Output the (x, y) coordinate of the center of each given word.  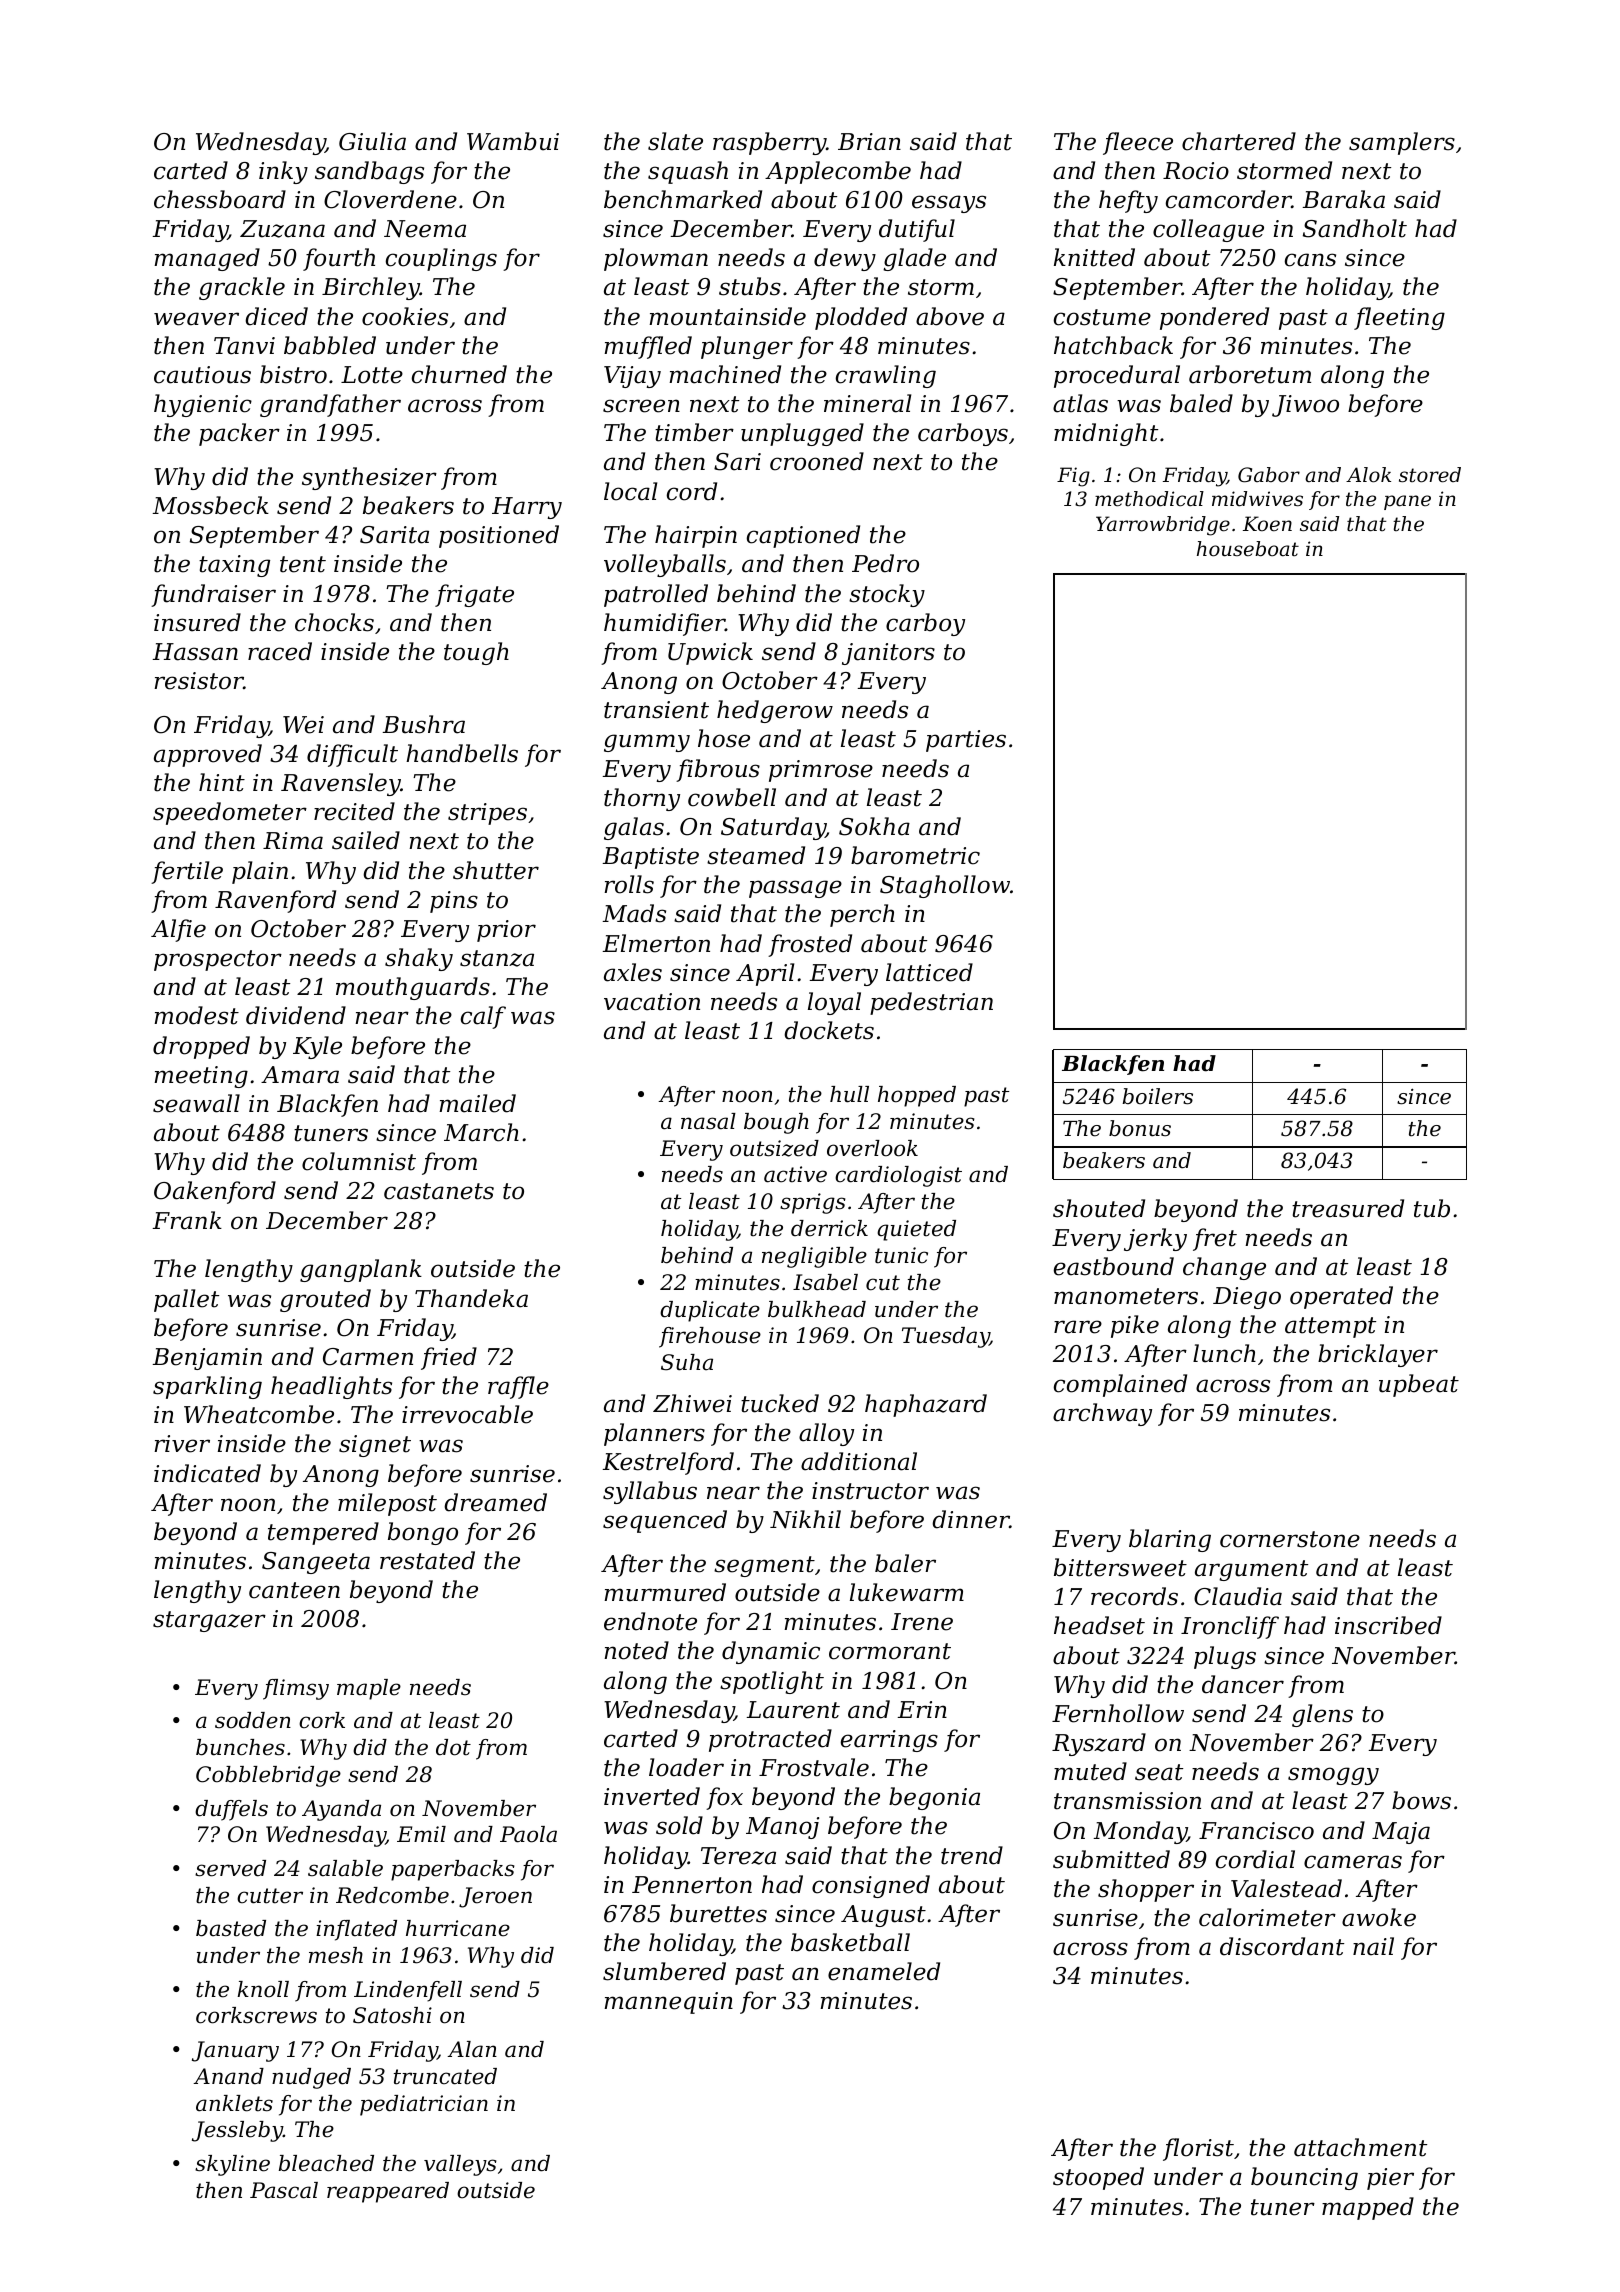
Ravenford (275, 901)
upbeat (1419, 1385)
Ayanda (341, 1810)
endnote (650, 1621)
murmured (665, 1592)
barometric (915, 855)
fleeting (1399, 318)
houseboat (1248, 549)
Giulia (372, 141)
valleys (460, 2165)
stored (1430, 475)
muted (1090, 1771)
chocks (334, 622)
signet (375, 1446)
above (950, 316)
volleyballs (665, 565)
